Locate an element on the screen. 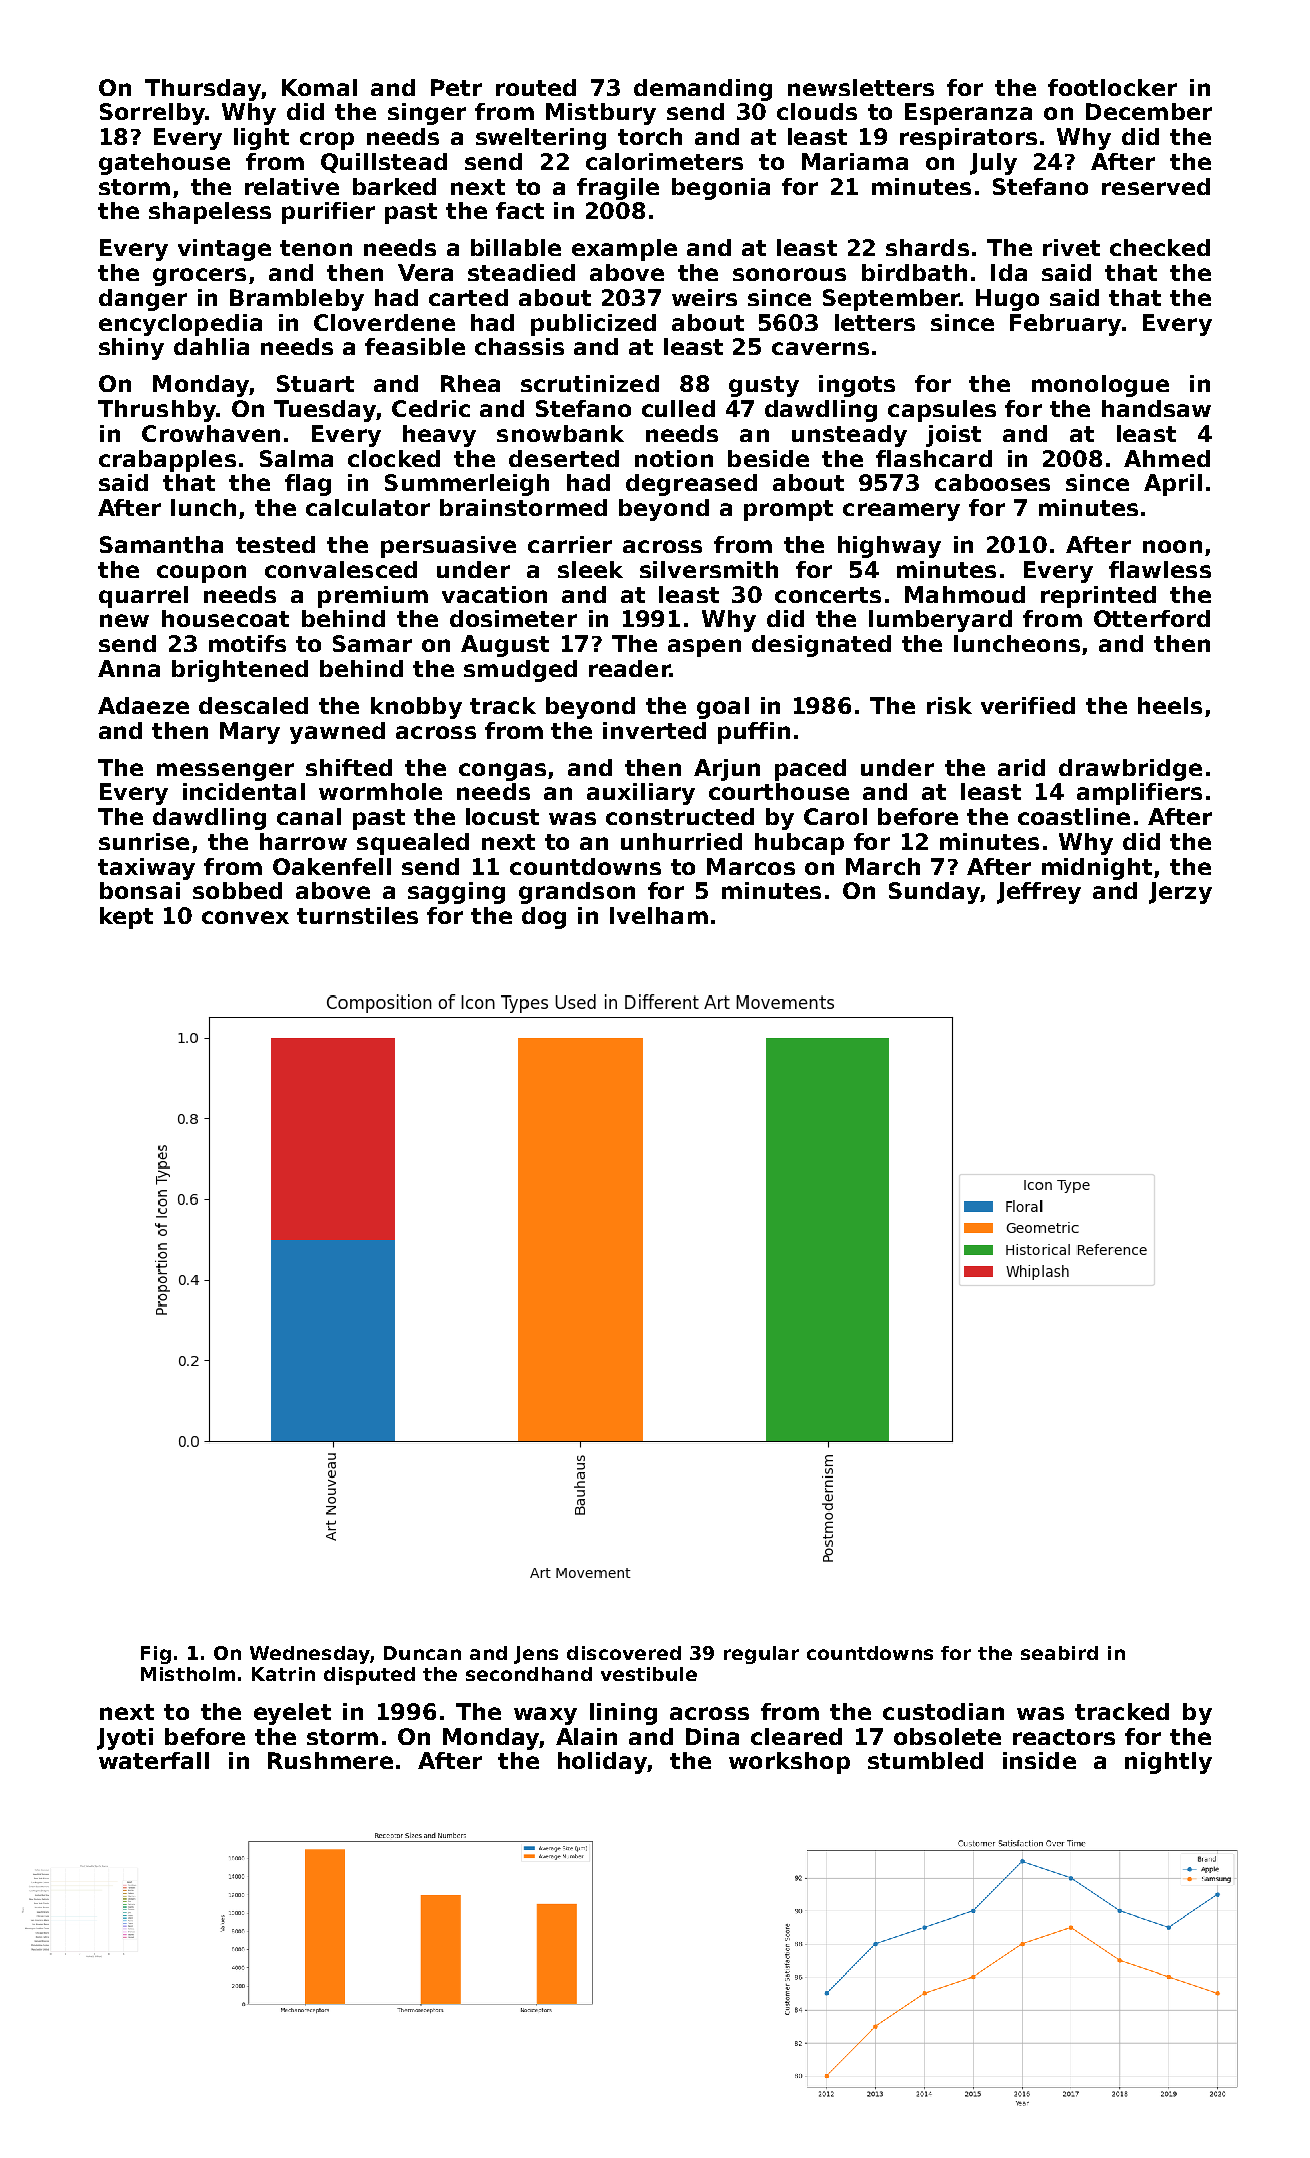  Quillstead is located at coordinates (384, 163).
